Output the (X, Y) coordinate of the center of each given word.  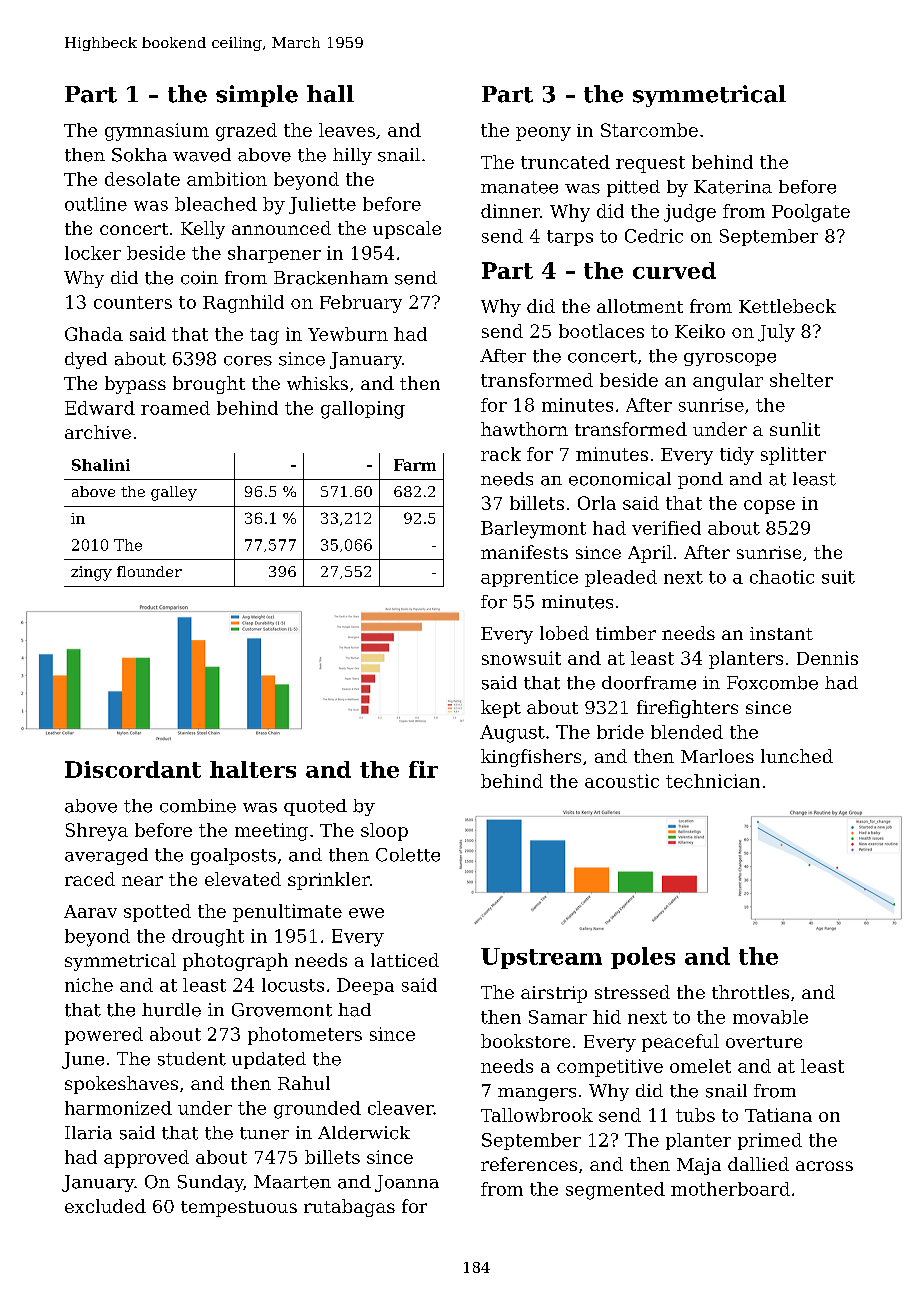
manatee (519, 187)
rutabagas (349, 1208)
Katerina (733, 187)
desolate (142, 179)
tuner (264, 1133)
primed (770, 1141)
